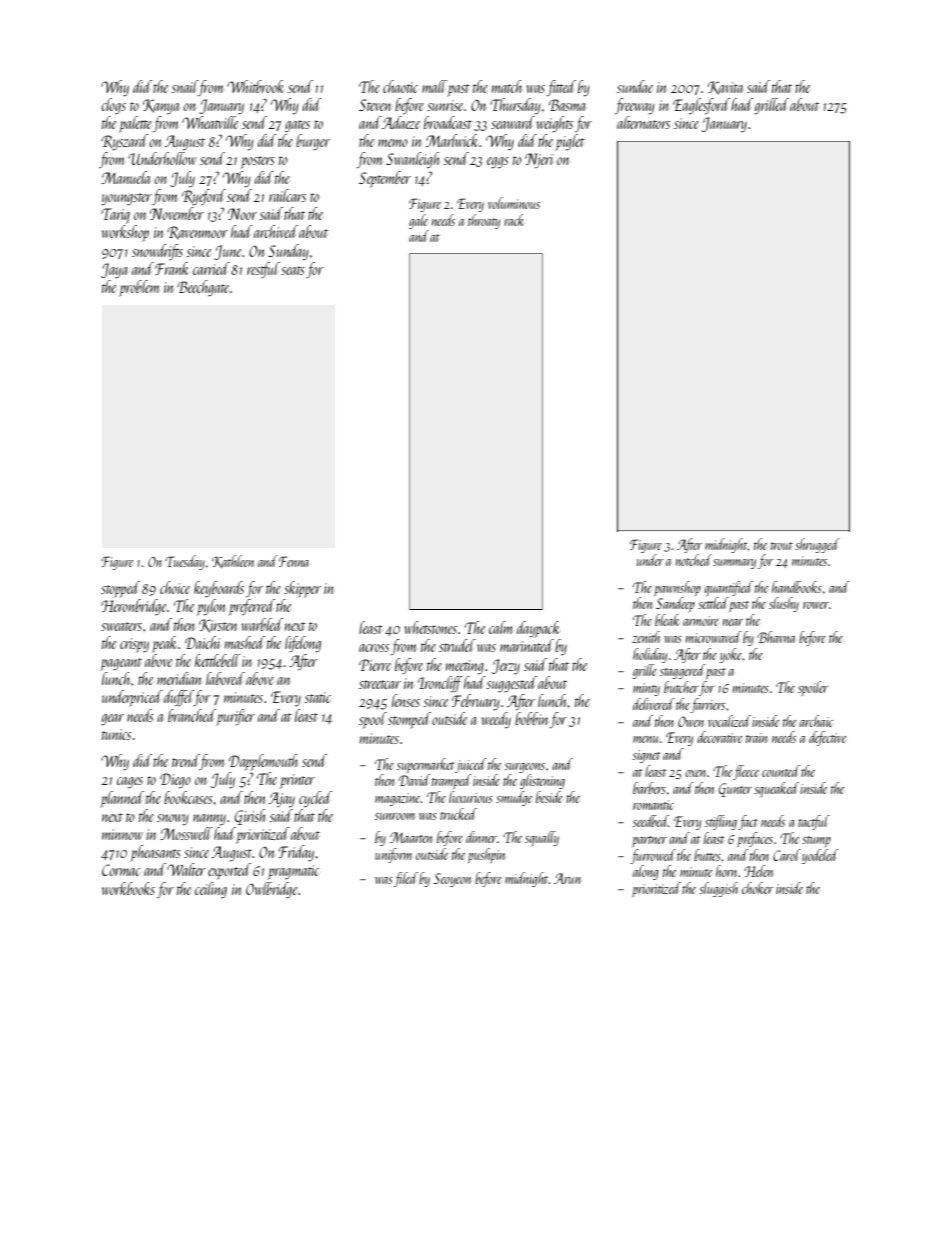  I want to click on mall, so click(434, 86).
